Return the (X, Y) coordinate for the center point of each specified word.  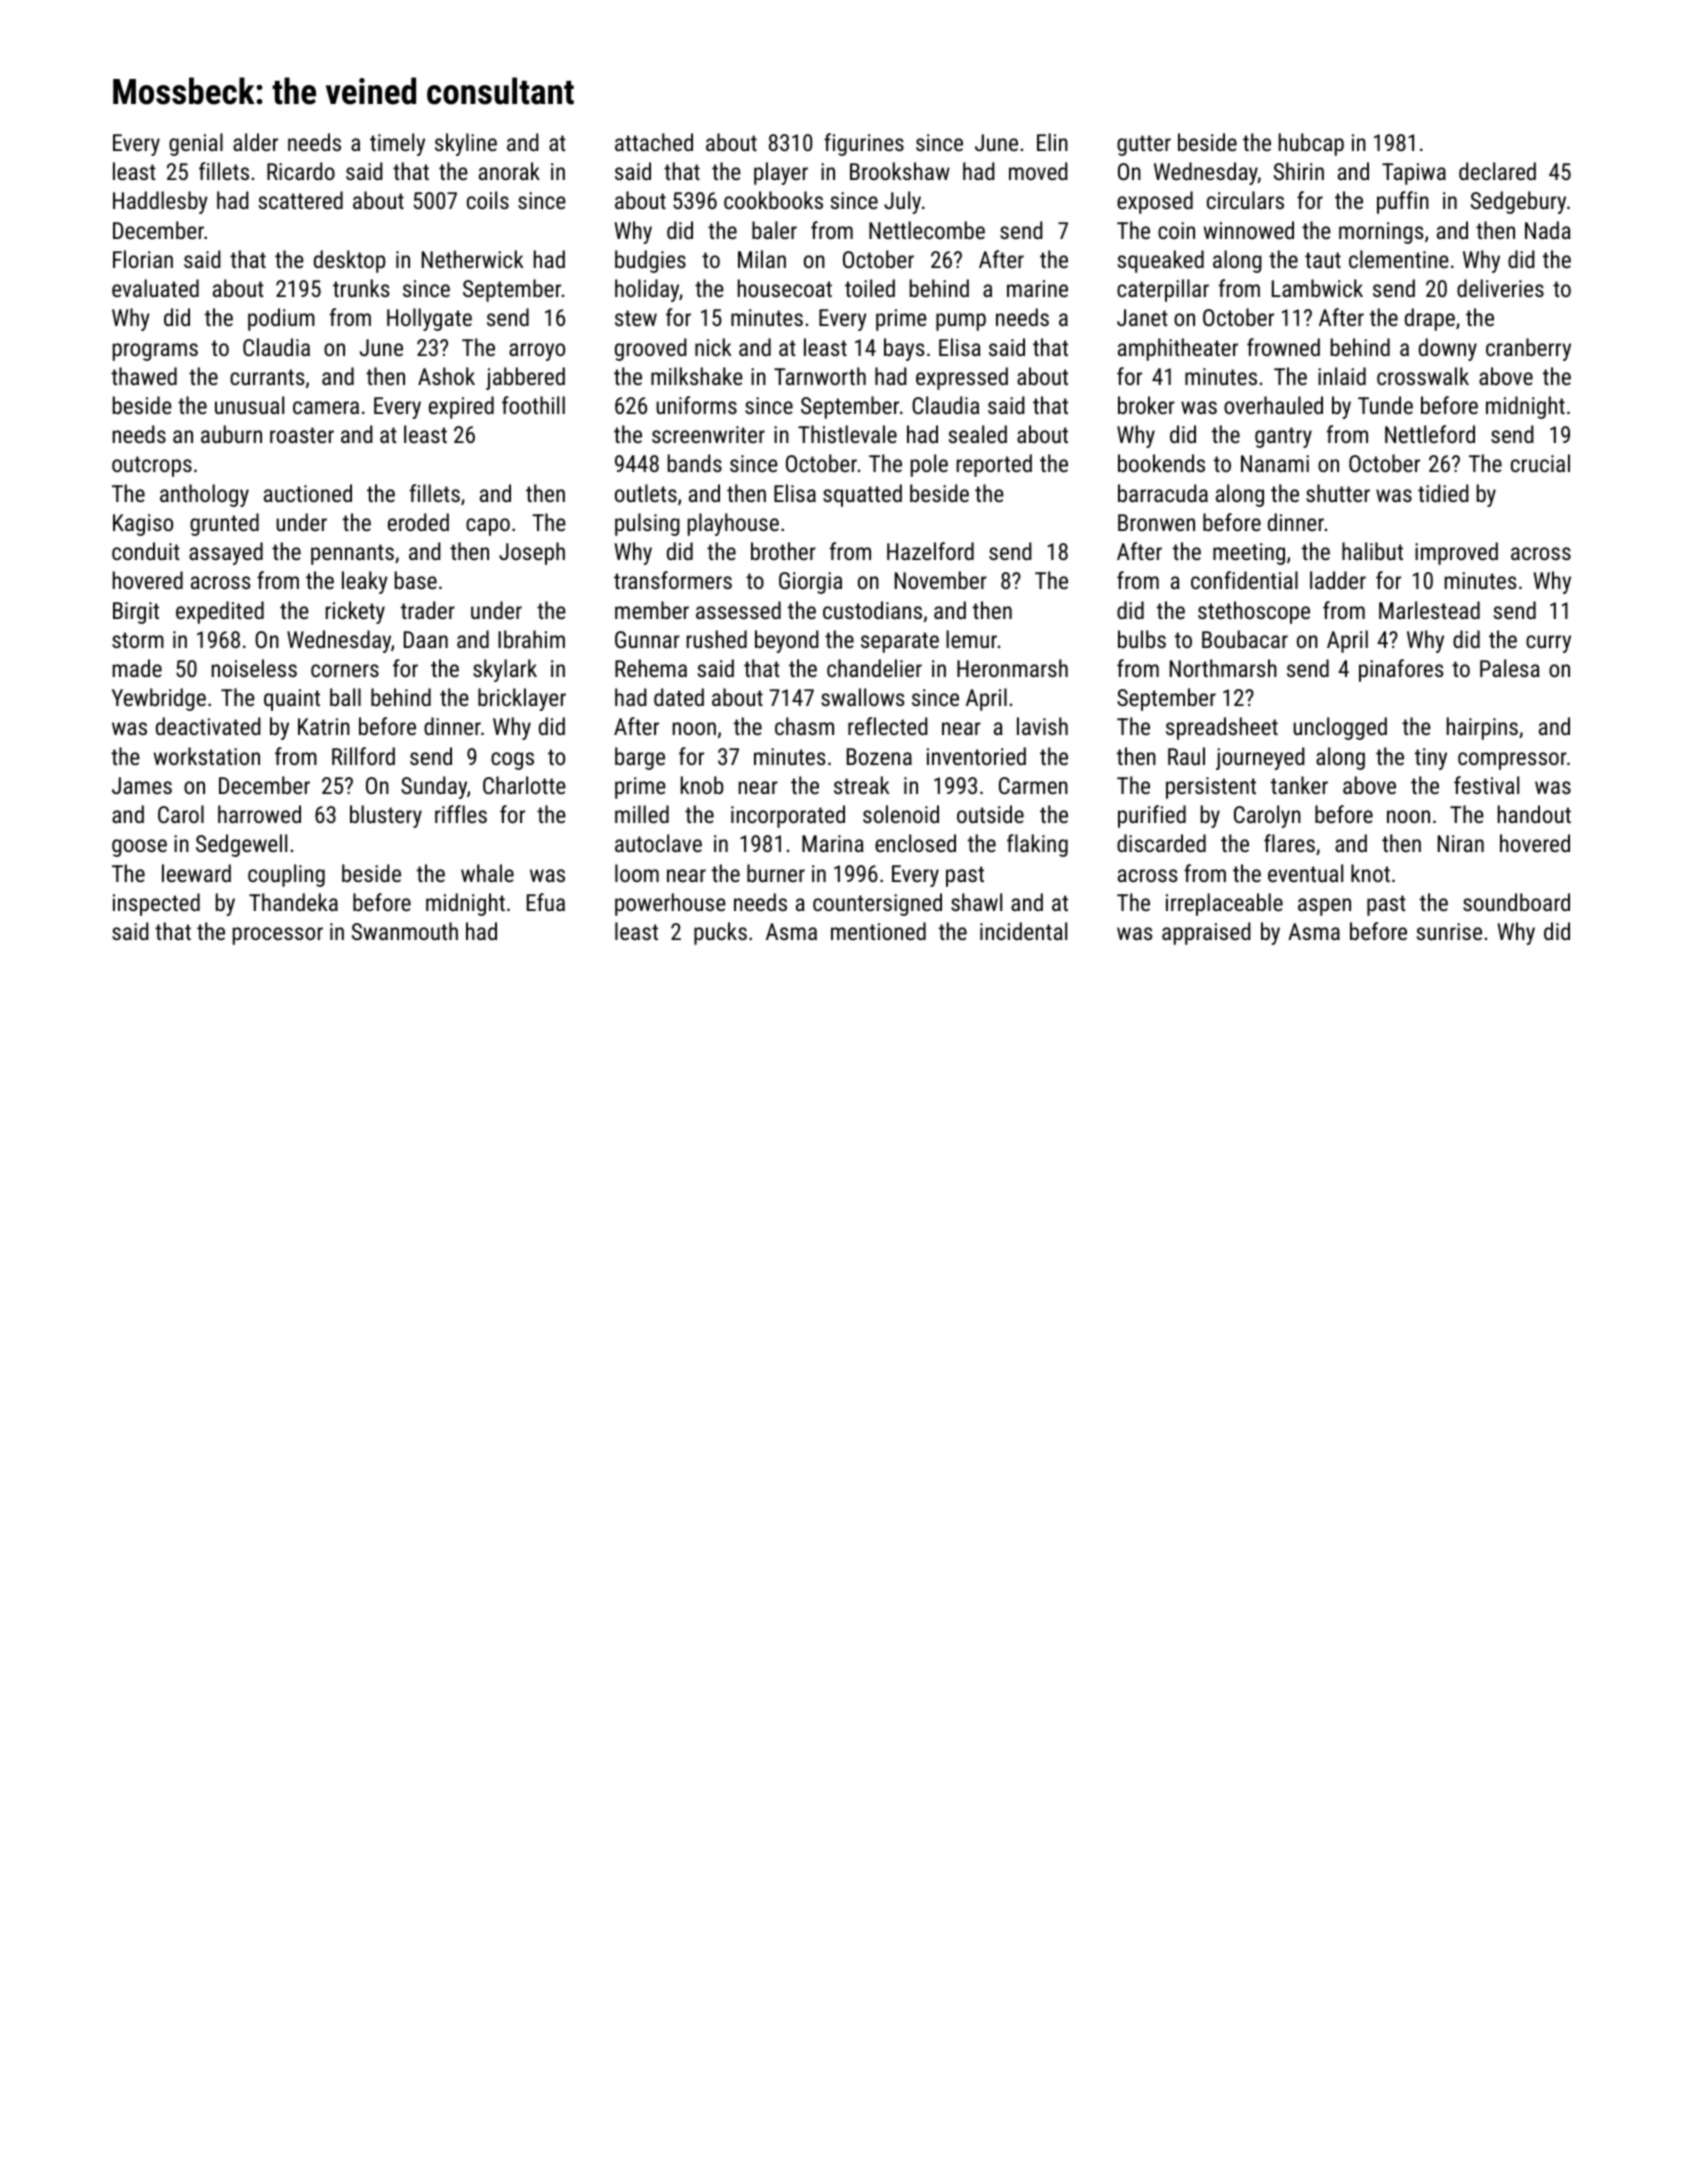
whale (487, 873)
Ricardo (301, 171)
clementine (1399, 259)
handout (1534, 814)
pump (961, 322)
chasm (804, 726)
